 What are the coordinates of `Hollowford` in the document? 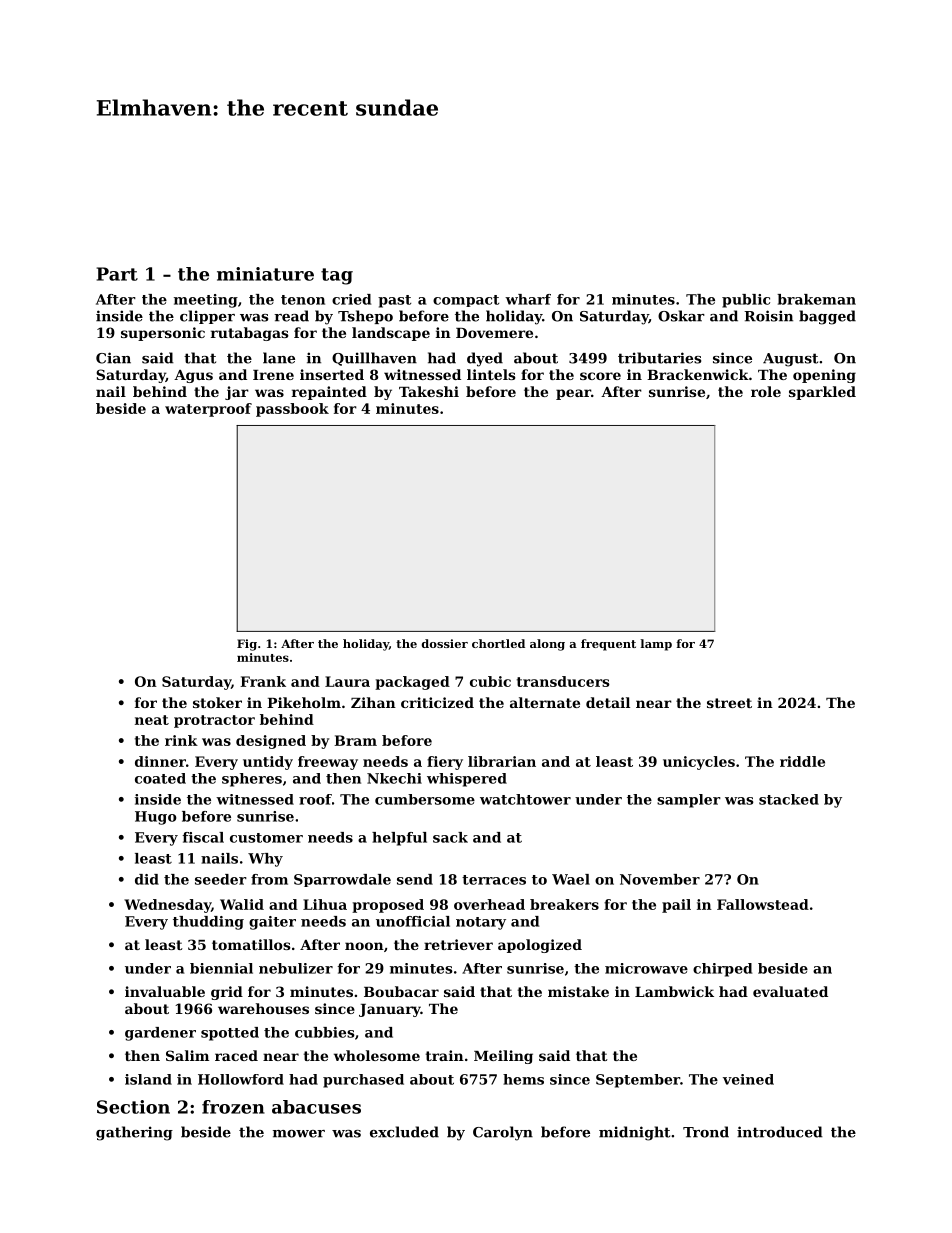 It's located at (241, 1079).
